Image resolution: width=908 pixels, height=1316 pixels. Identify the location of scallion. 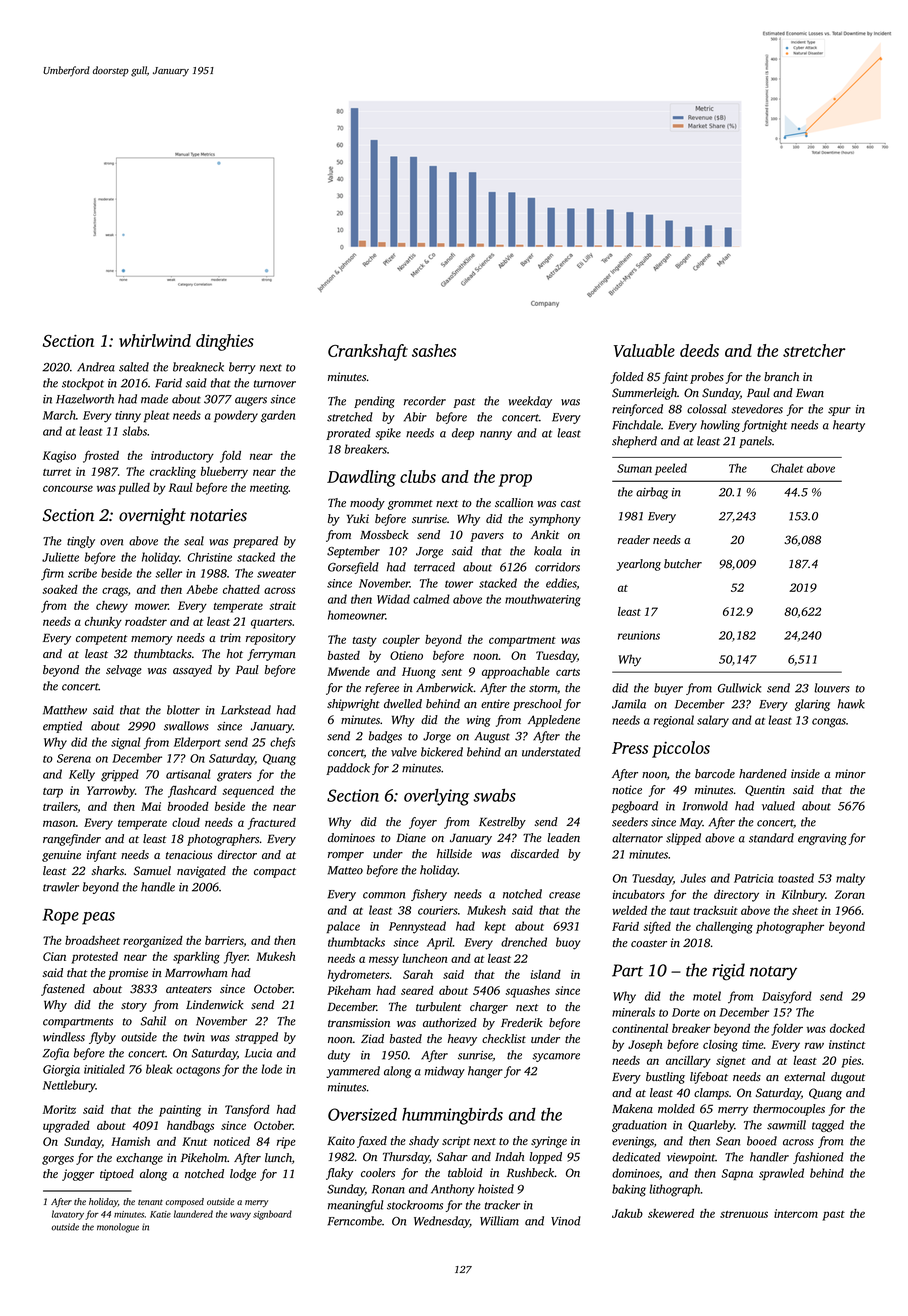
(514, 502).
